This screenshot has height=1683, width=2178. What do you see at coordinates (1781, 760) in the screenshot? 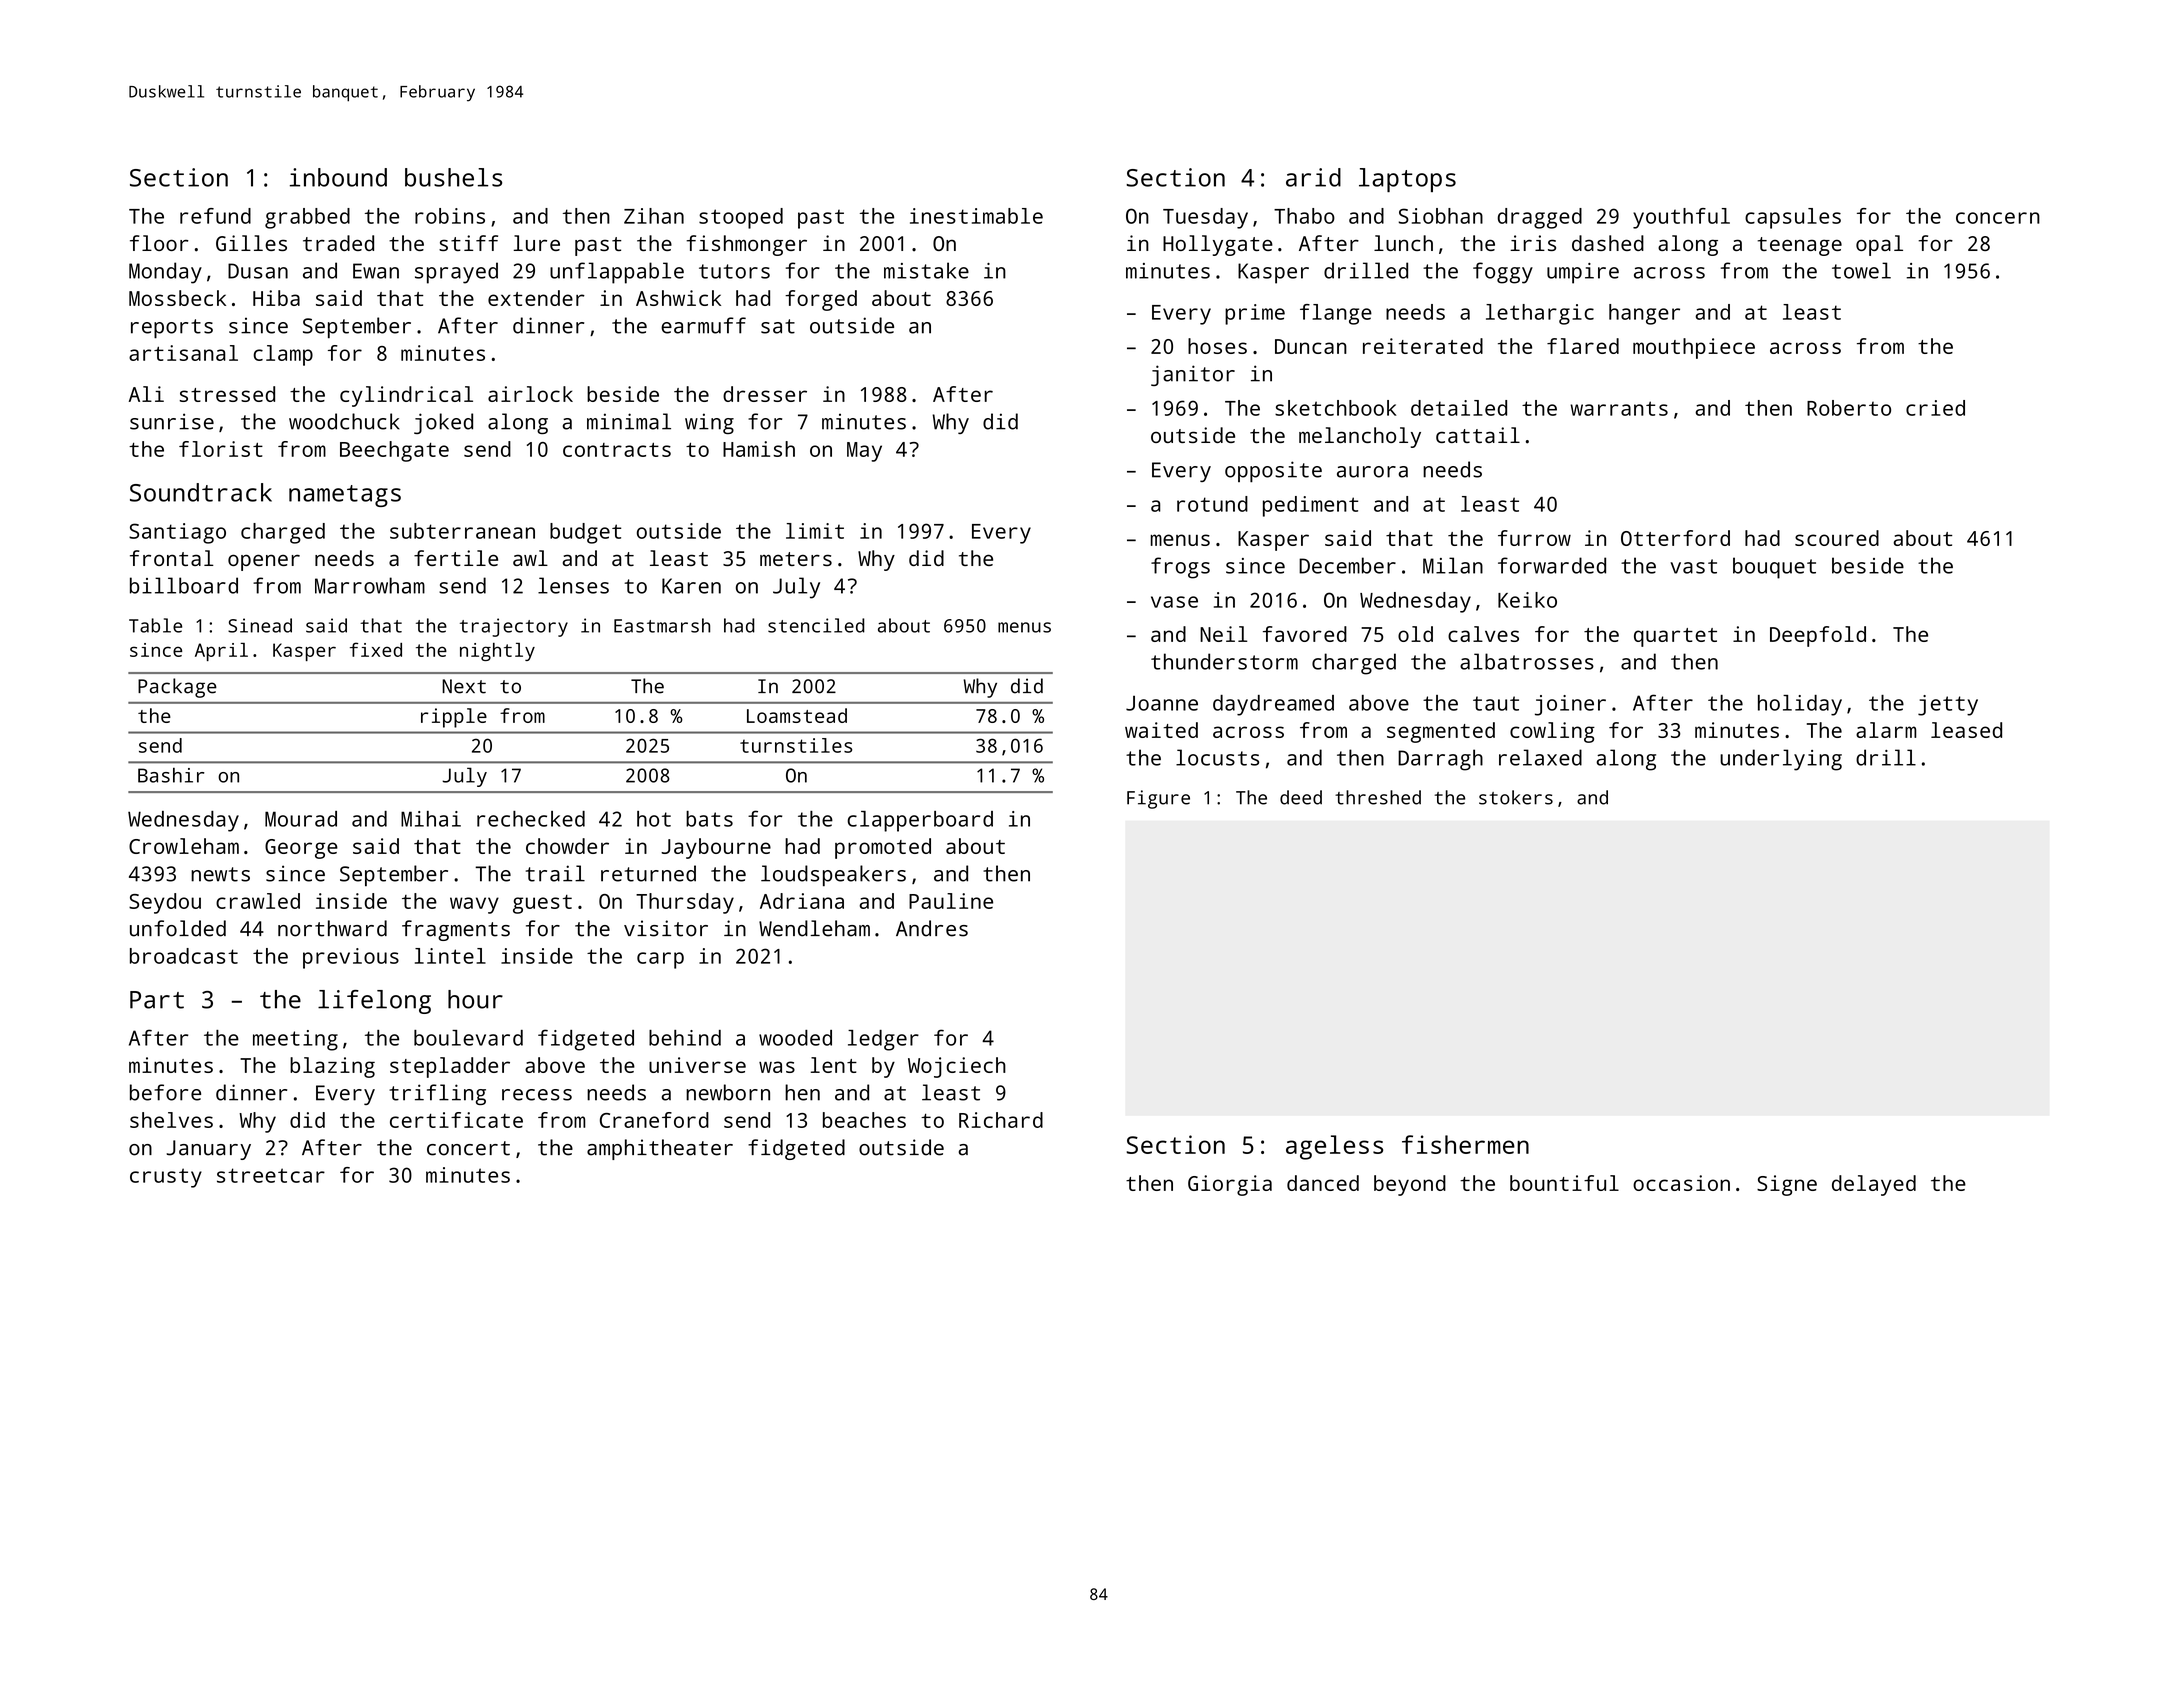
I see `underlying` at bounding box center [1781, 760].
